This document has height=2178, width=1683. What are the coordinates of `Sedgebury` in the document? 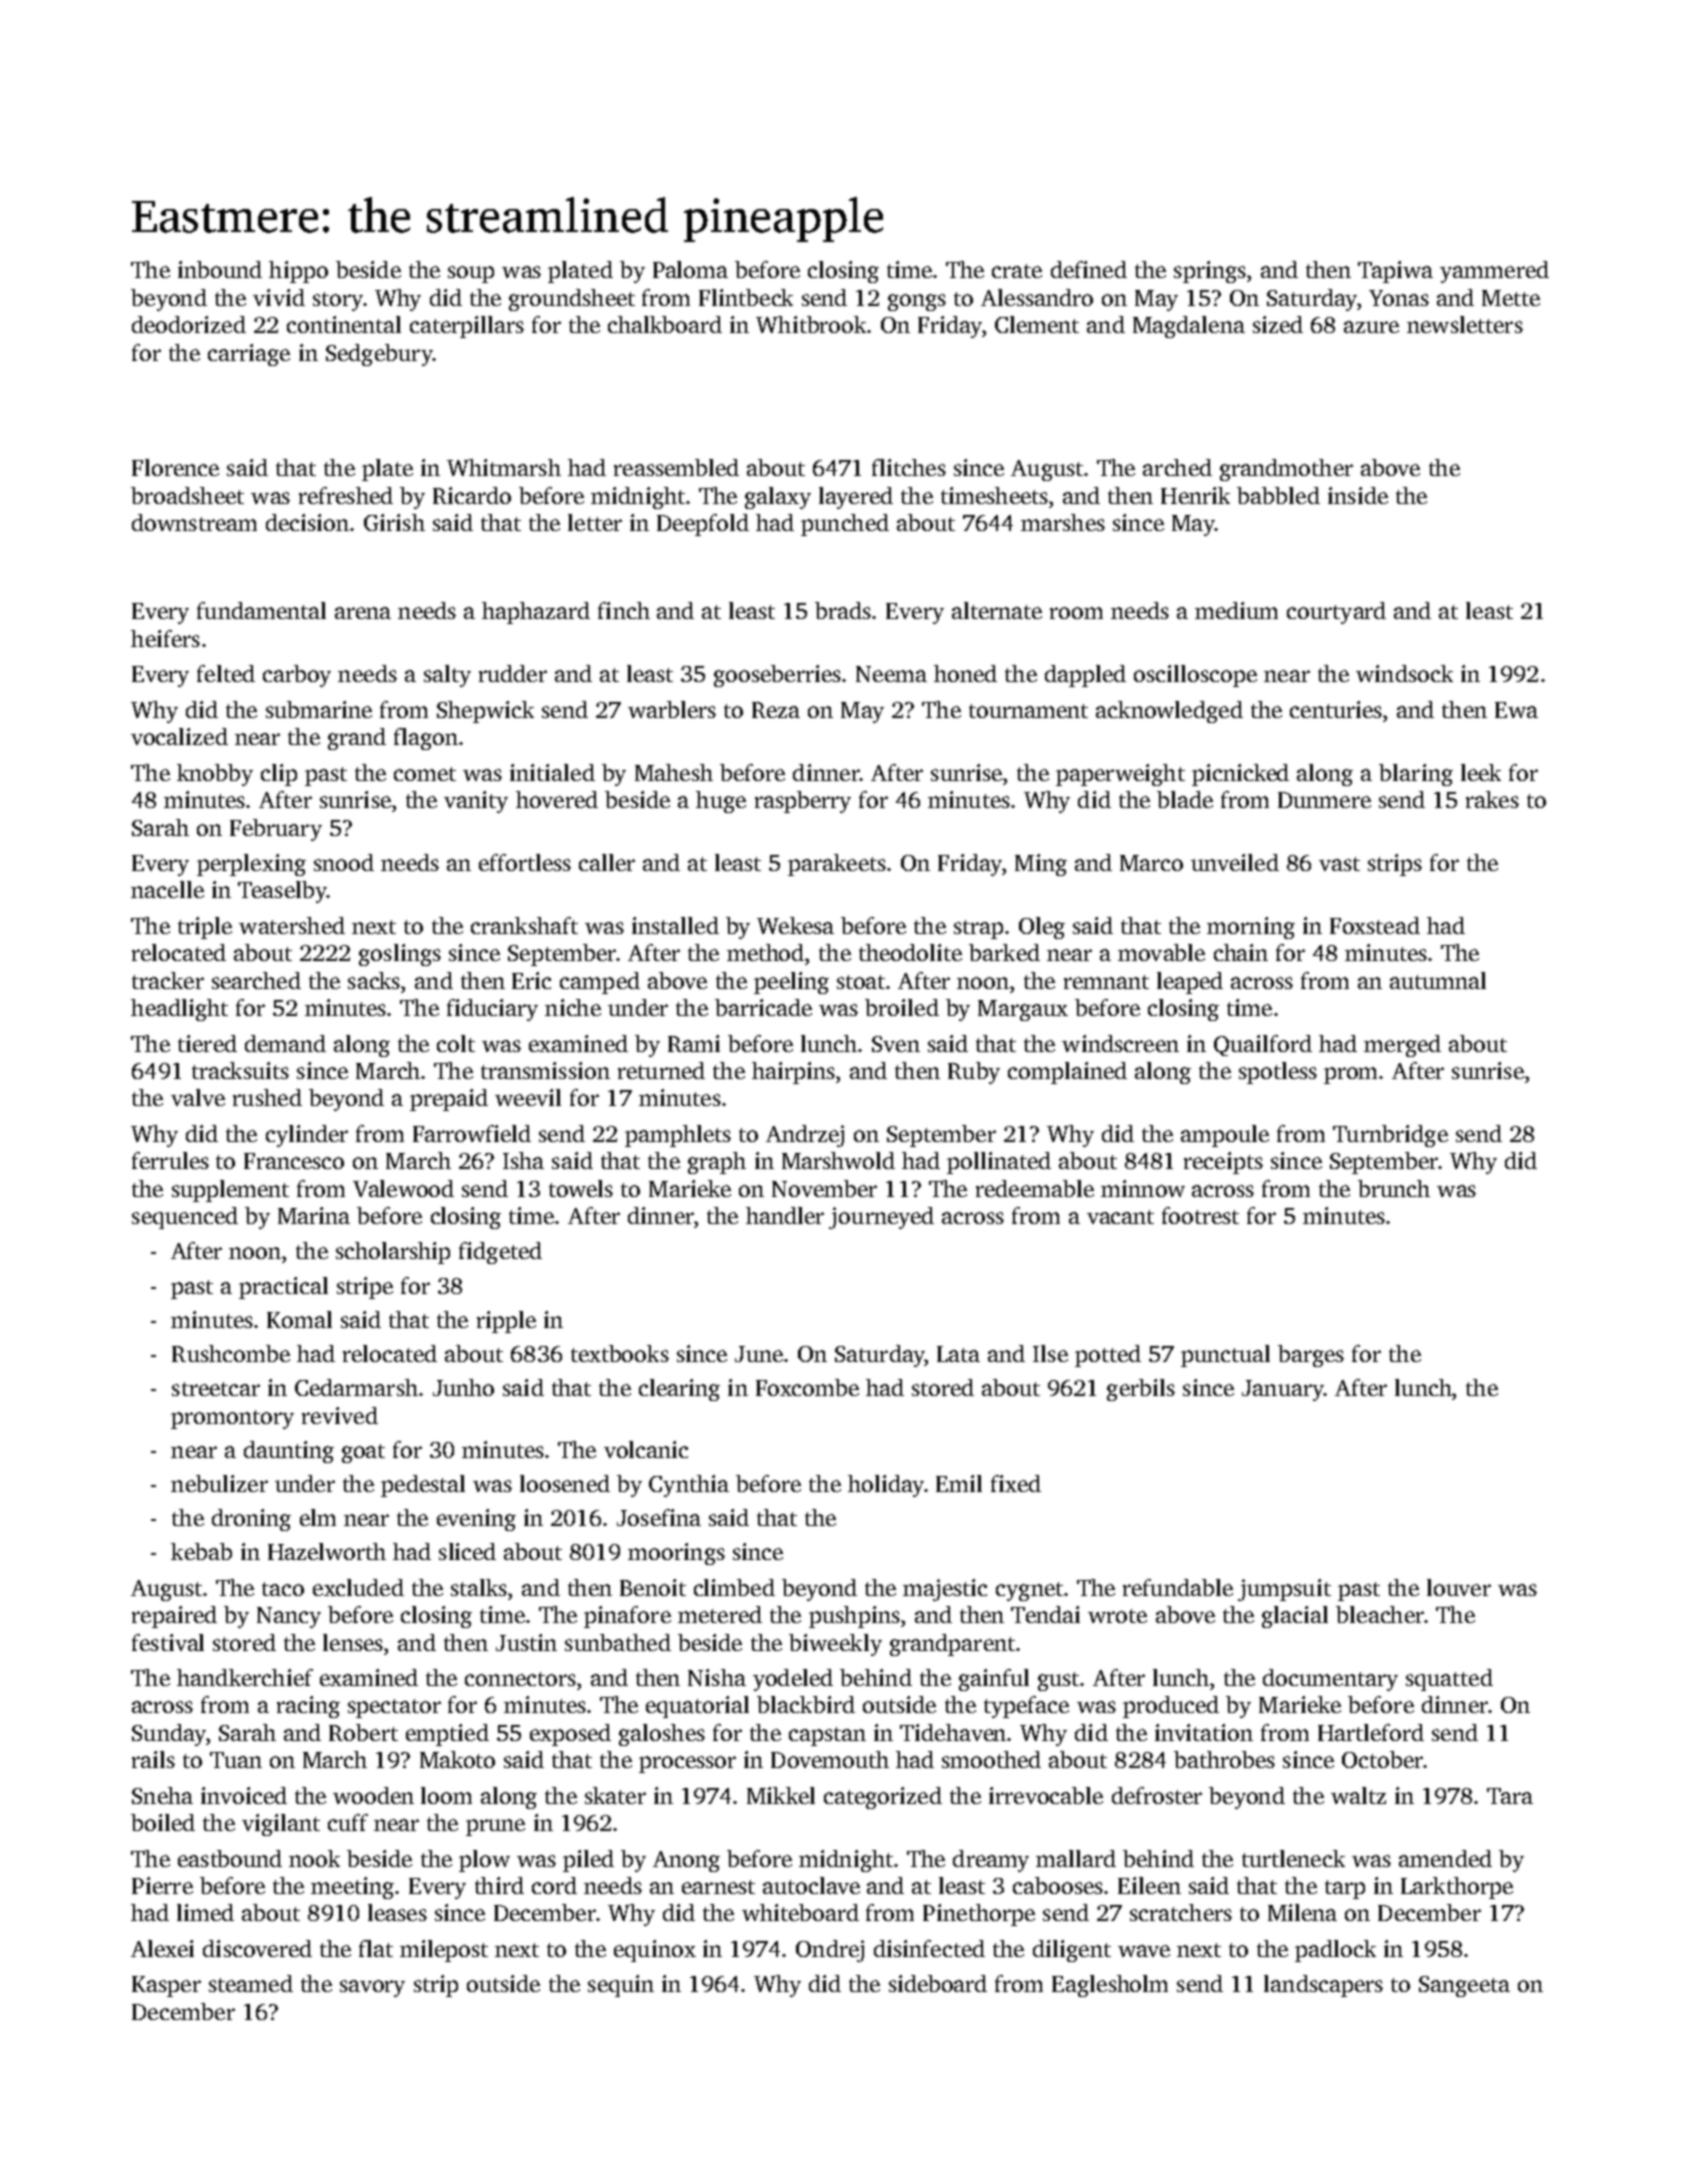 It's located at (379, 355).
